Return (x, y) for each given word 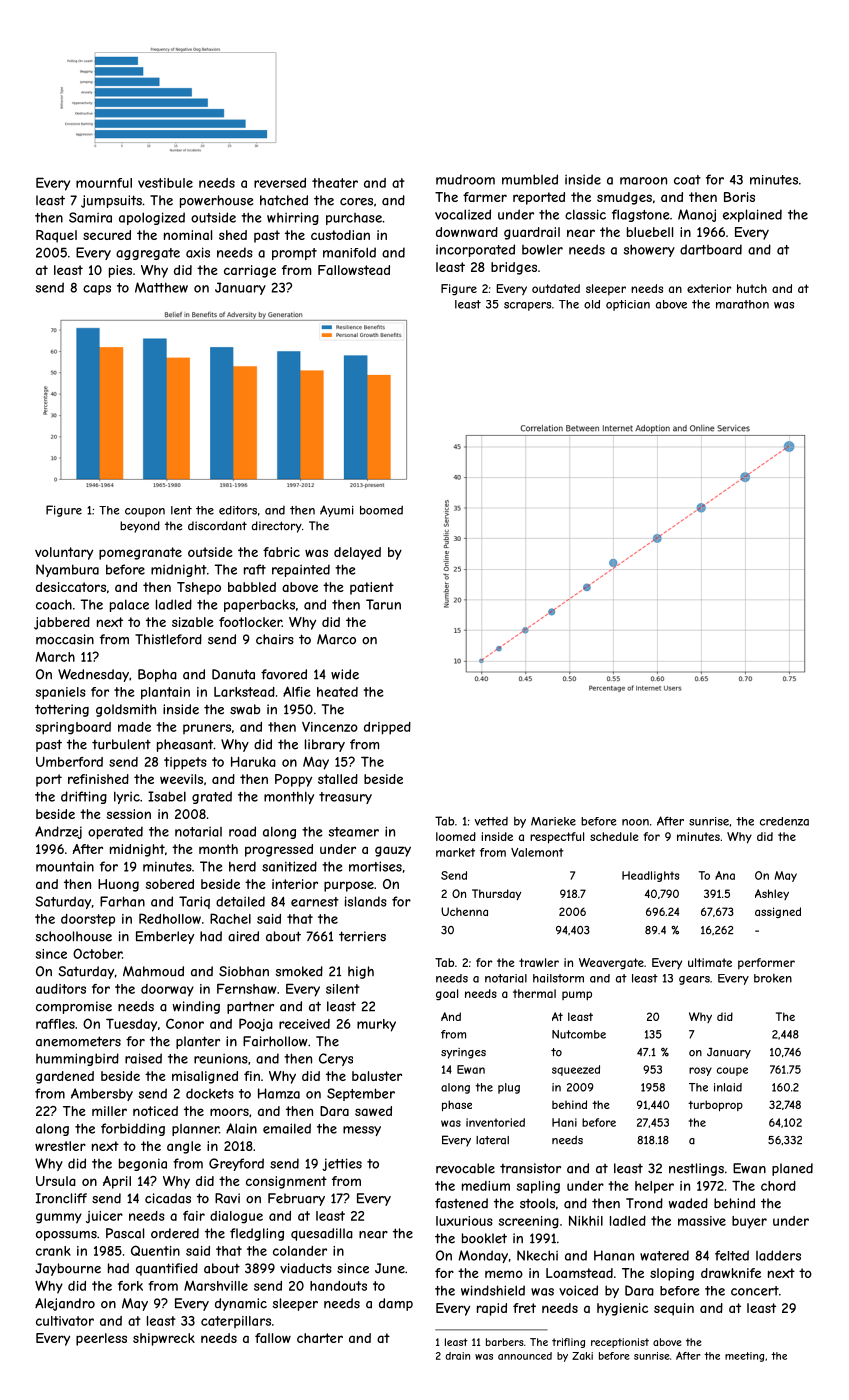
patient (372, 588)
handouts (338, 1286)
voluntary (64, 553)
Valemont (537, 852)
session (129, 814)
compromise (74, 1007)
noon (635, 822)
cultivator (65, 1321)
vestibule (165, 183)
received (304, 1024)
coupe (732, 1071)
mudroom (465, 179)
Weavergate (611, 964)
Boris (739, 197)
